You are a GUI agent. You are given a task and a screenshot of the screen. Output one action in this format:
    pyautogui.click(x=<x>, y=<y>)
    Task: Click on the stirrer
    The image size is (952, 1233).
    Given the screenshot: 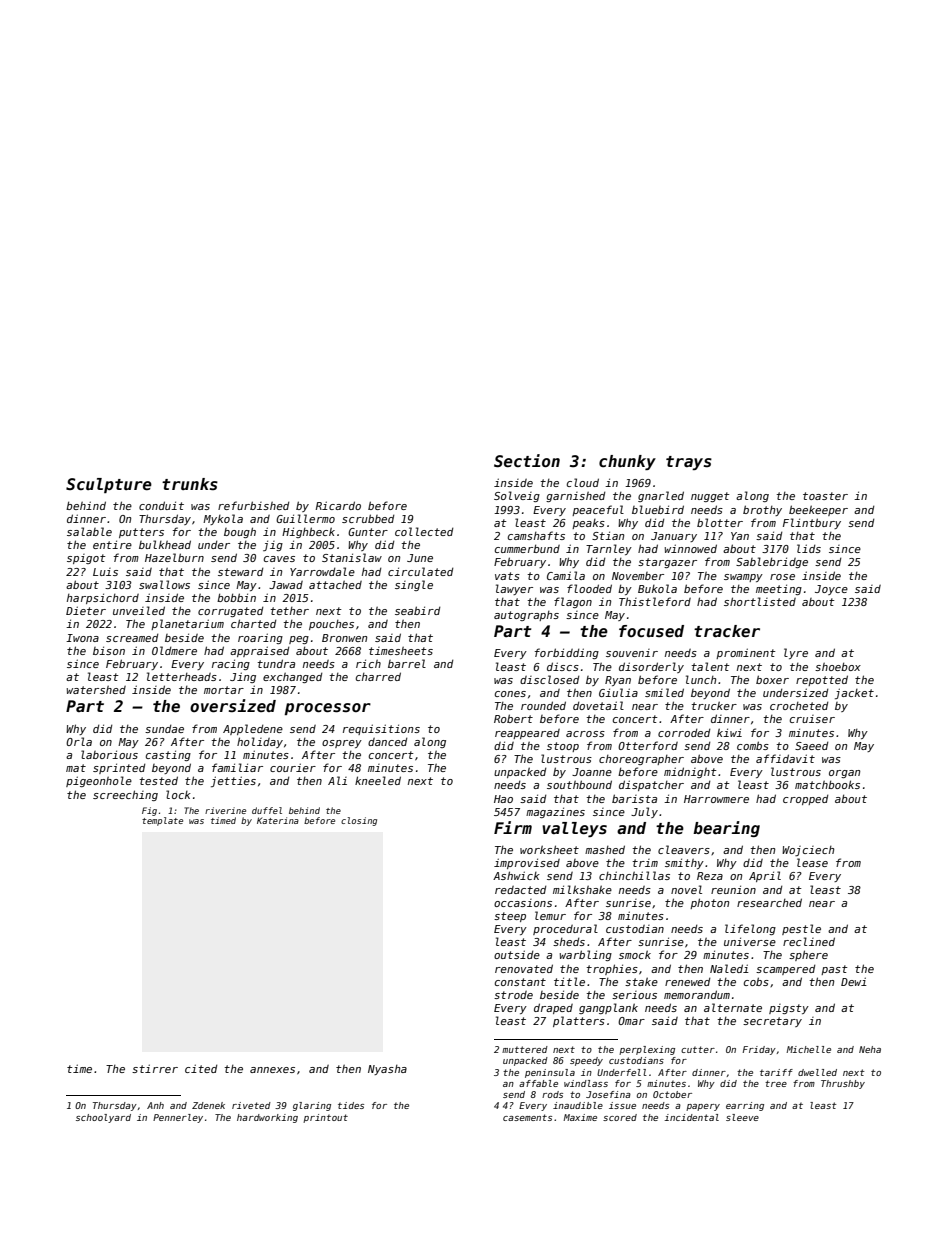 What is the action you would take?
    pyautogui.click(x=155, y=1068)
